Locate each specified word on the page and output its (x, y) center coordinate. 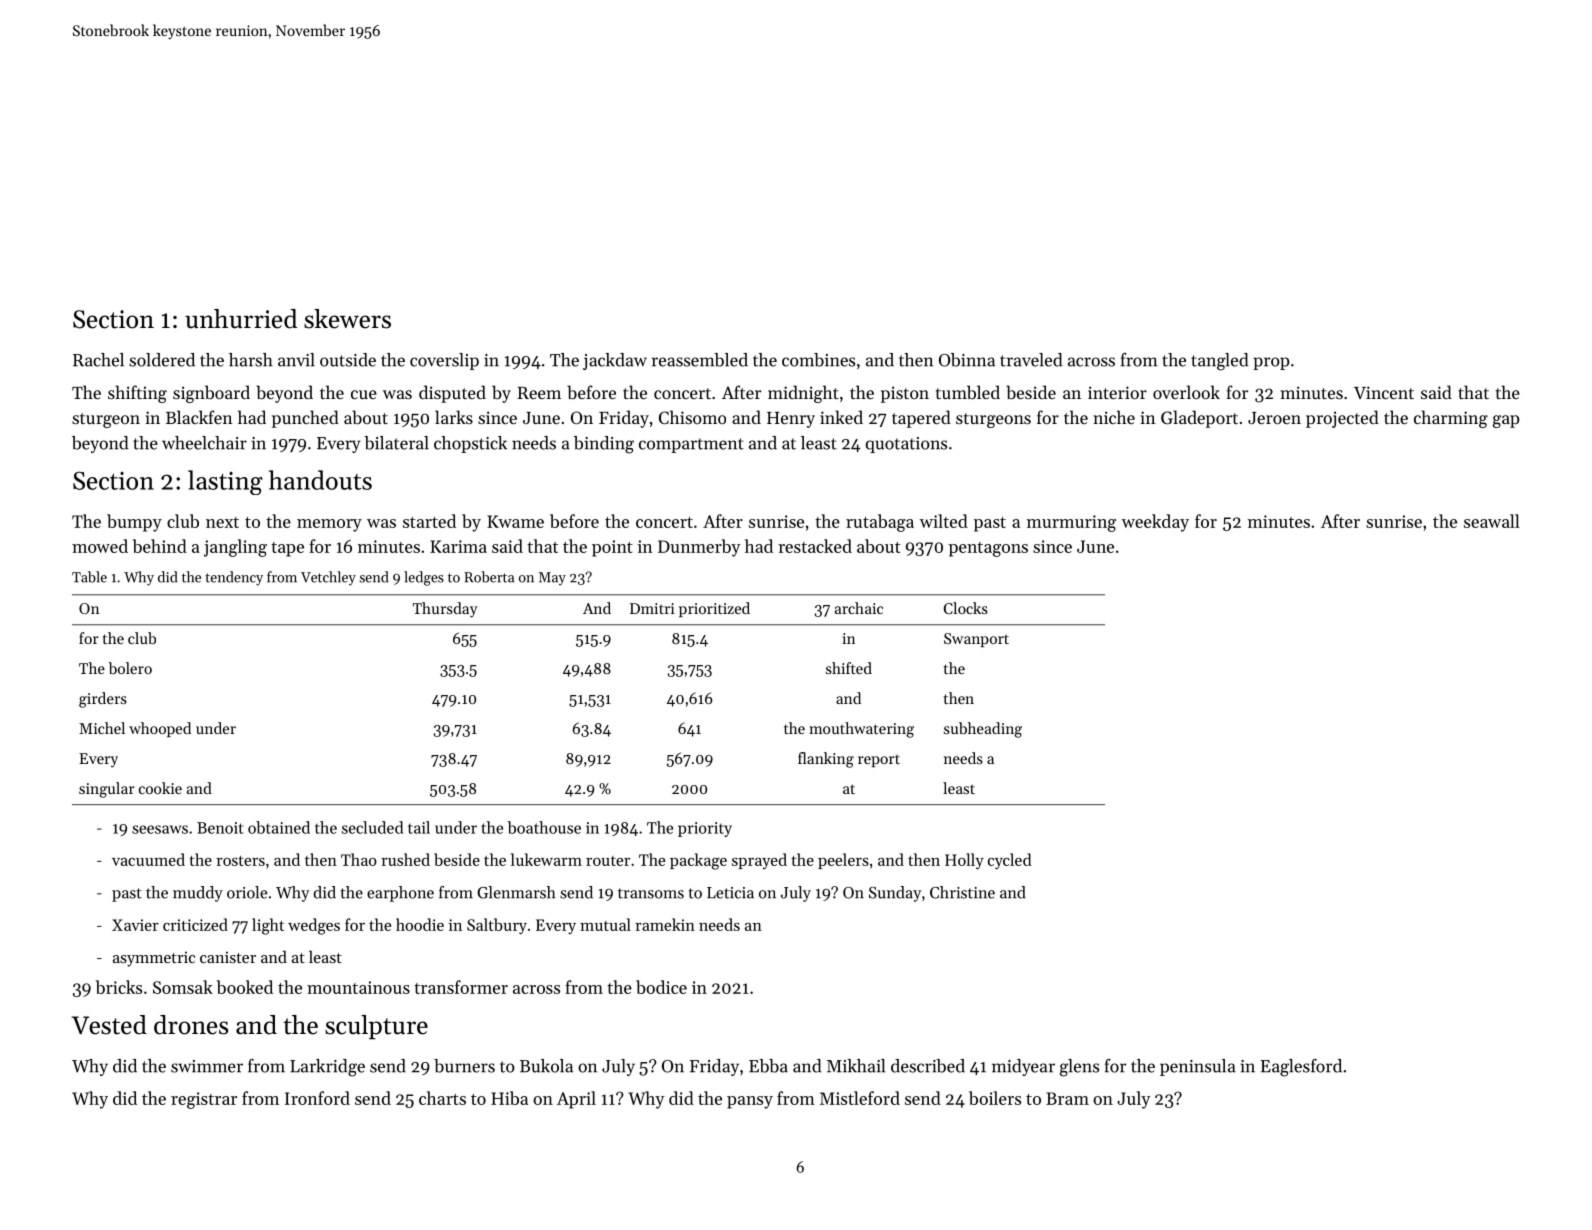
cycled (1010, 861)
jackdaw (615, 361)
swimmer (207, 1066)
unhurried (241, 319)
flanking (826, 760)
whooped (160, 729)
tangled (1219, 362)
